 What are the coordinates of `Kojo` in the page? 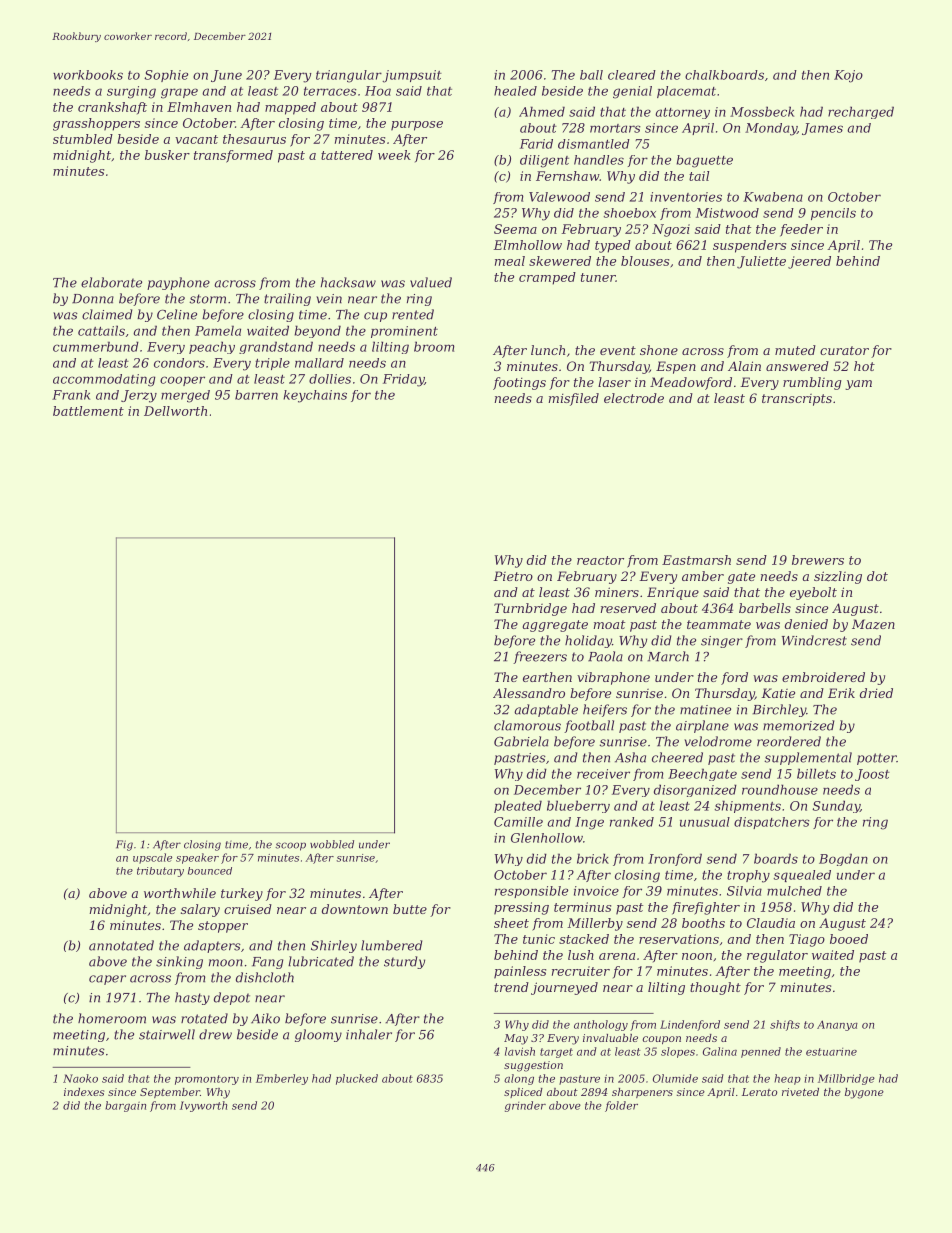 It's located at (848, 76).
